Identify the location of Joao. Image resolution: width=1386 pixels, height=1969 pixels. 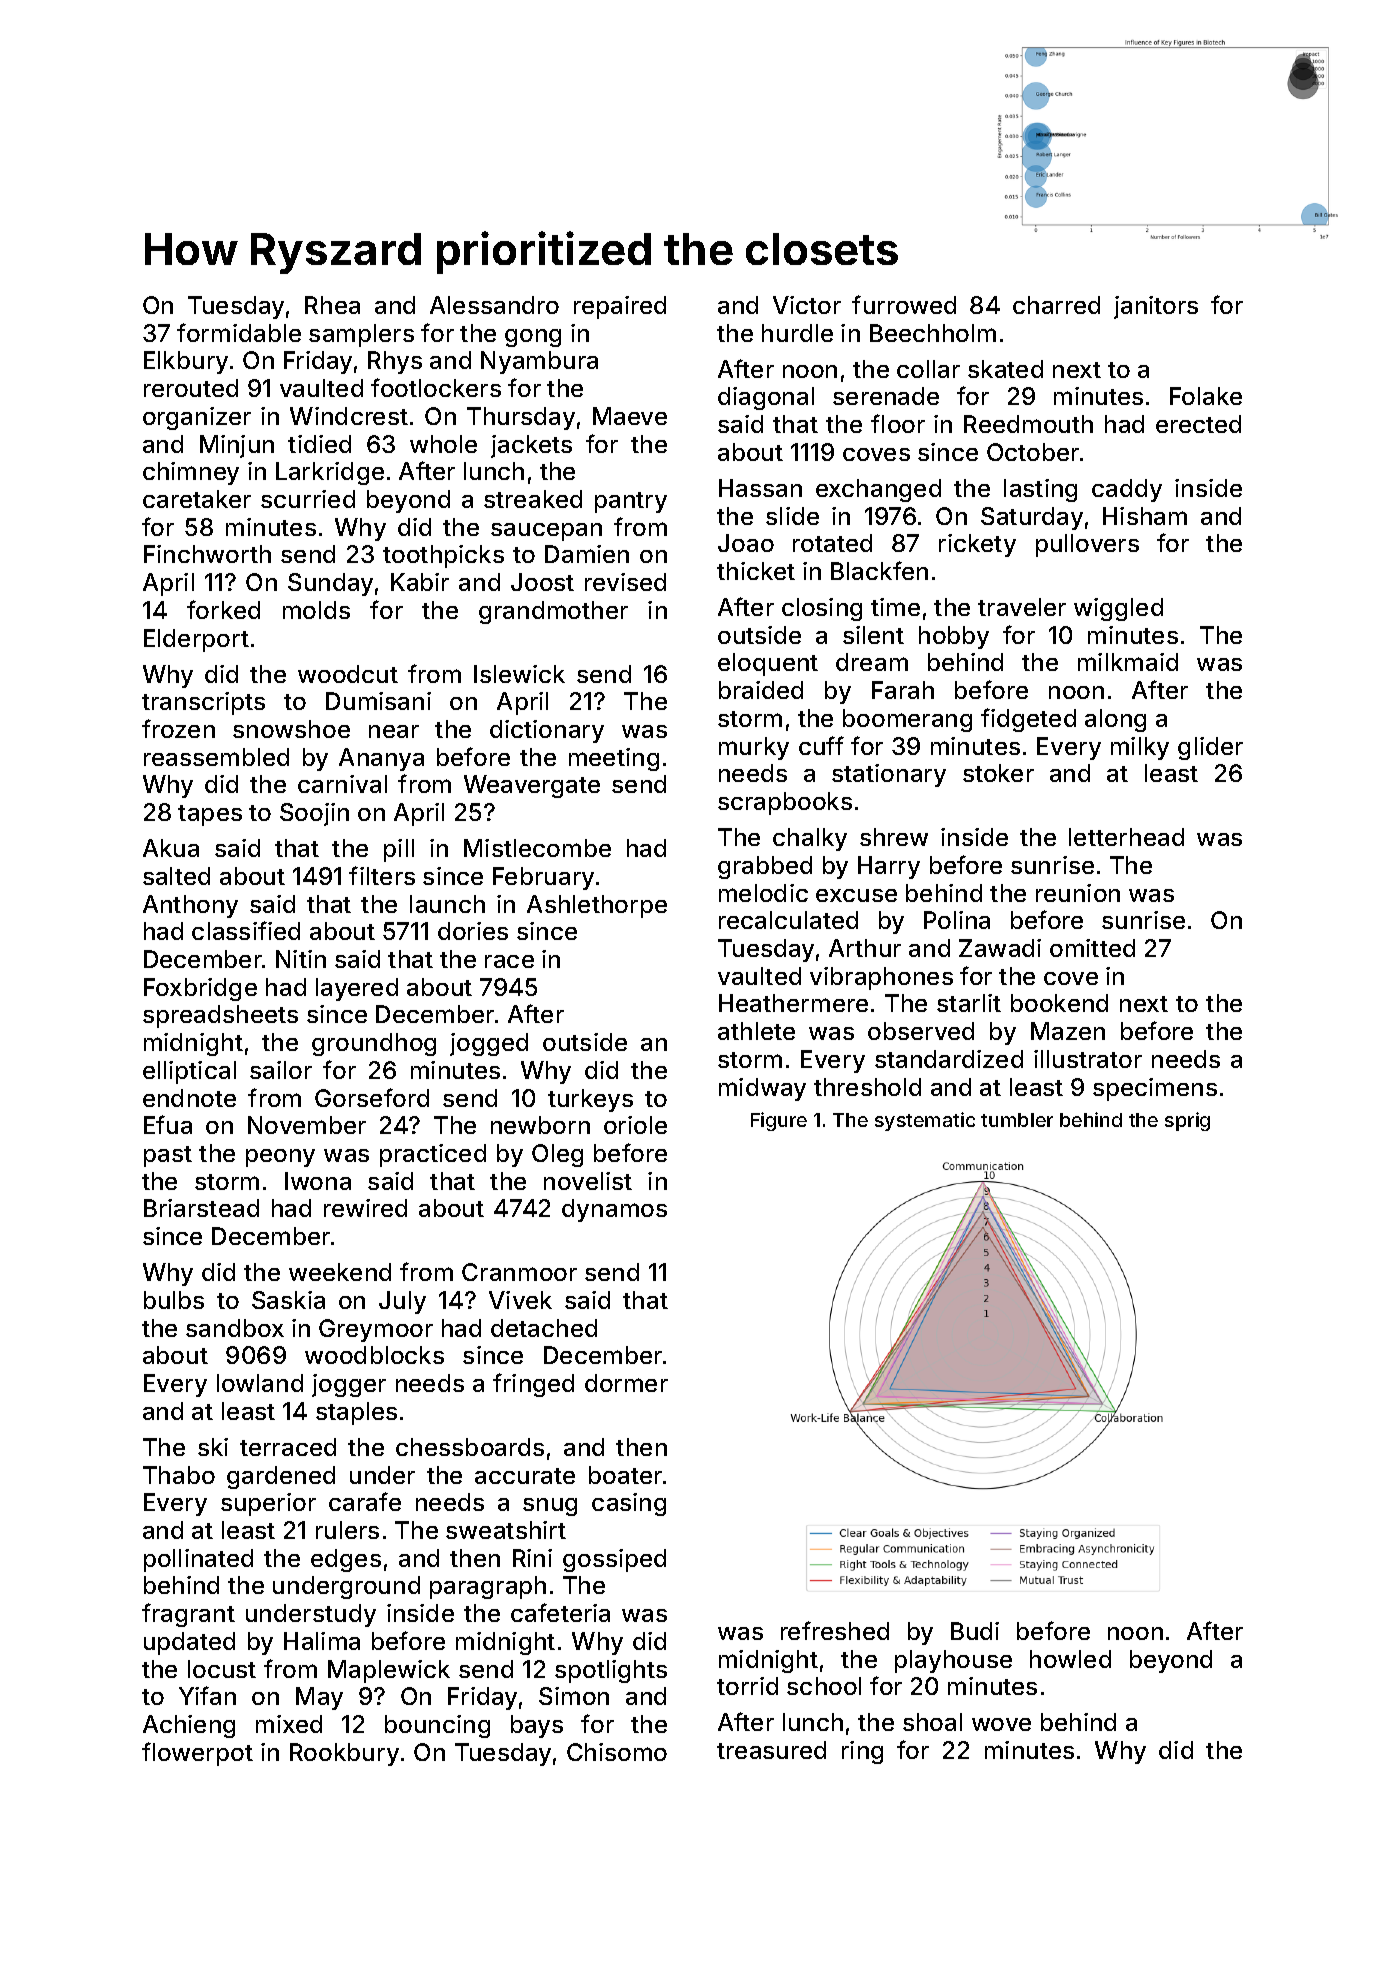
(746, 543).
